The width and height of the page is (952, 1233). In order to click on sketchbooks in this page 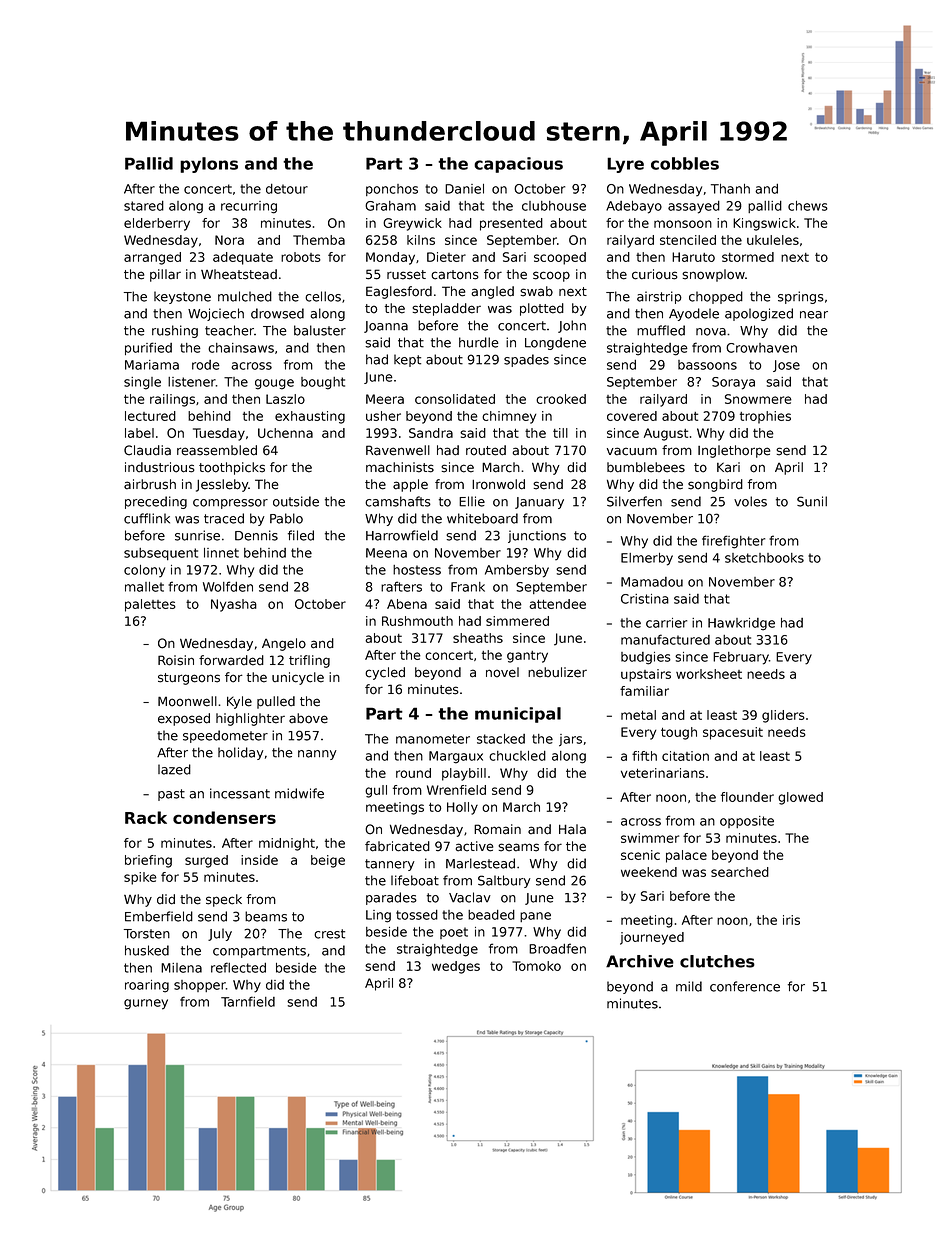, I will do `click(764, 558)`.
